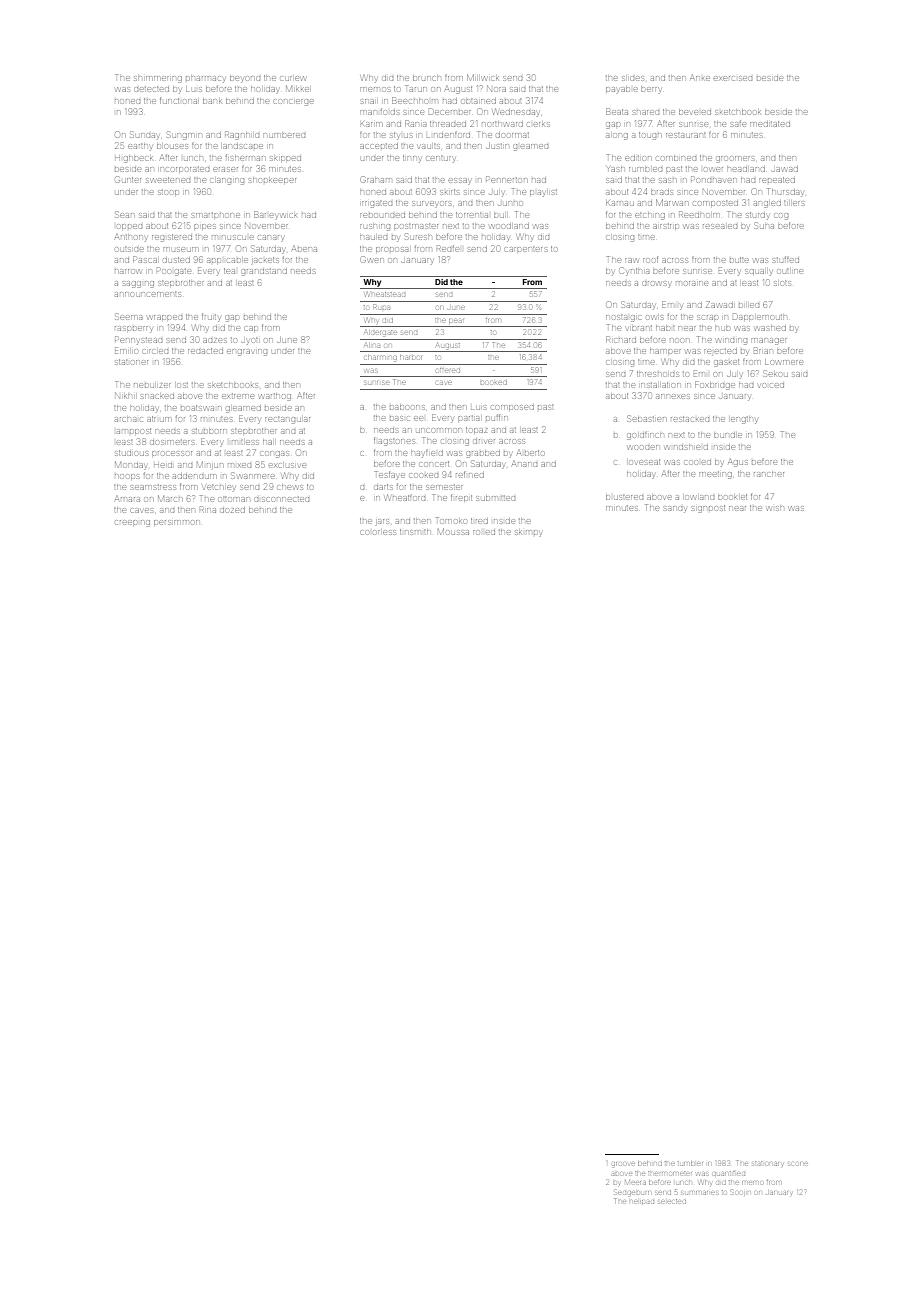 This screenshot has height=1308, width=924. I want to click on shimmering, so click(158, 79).
